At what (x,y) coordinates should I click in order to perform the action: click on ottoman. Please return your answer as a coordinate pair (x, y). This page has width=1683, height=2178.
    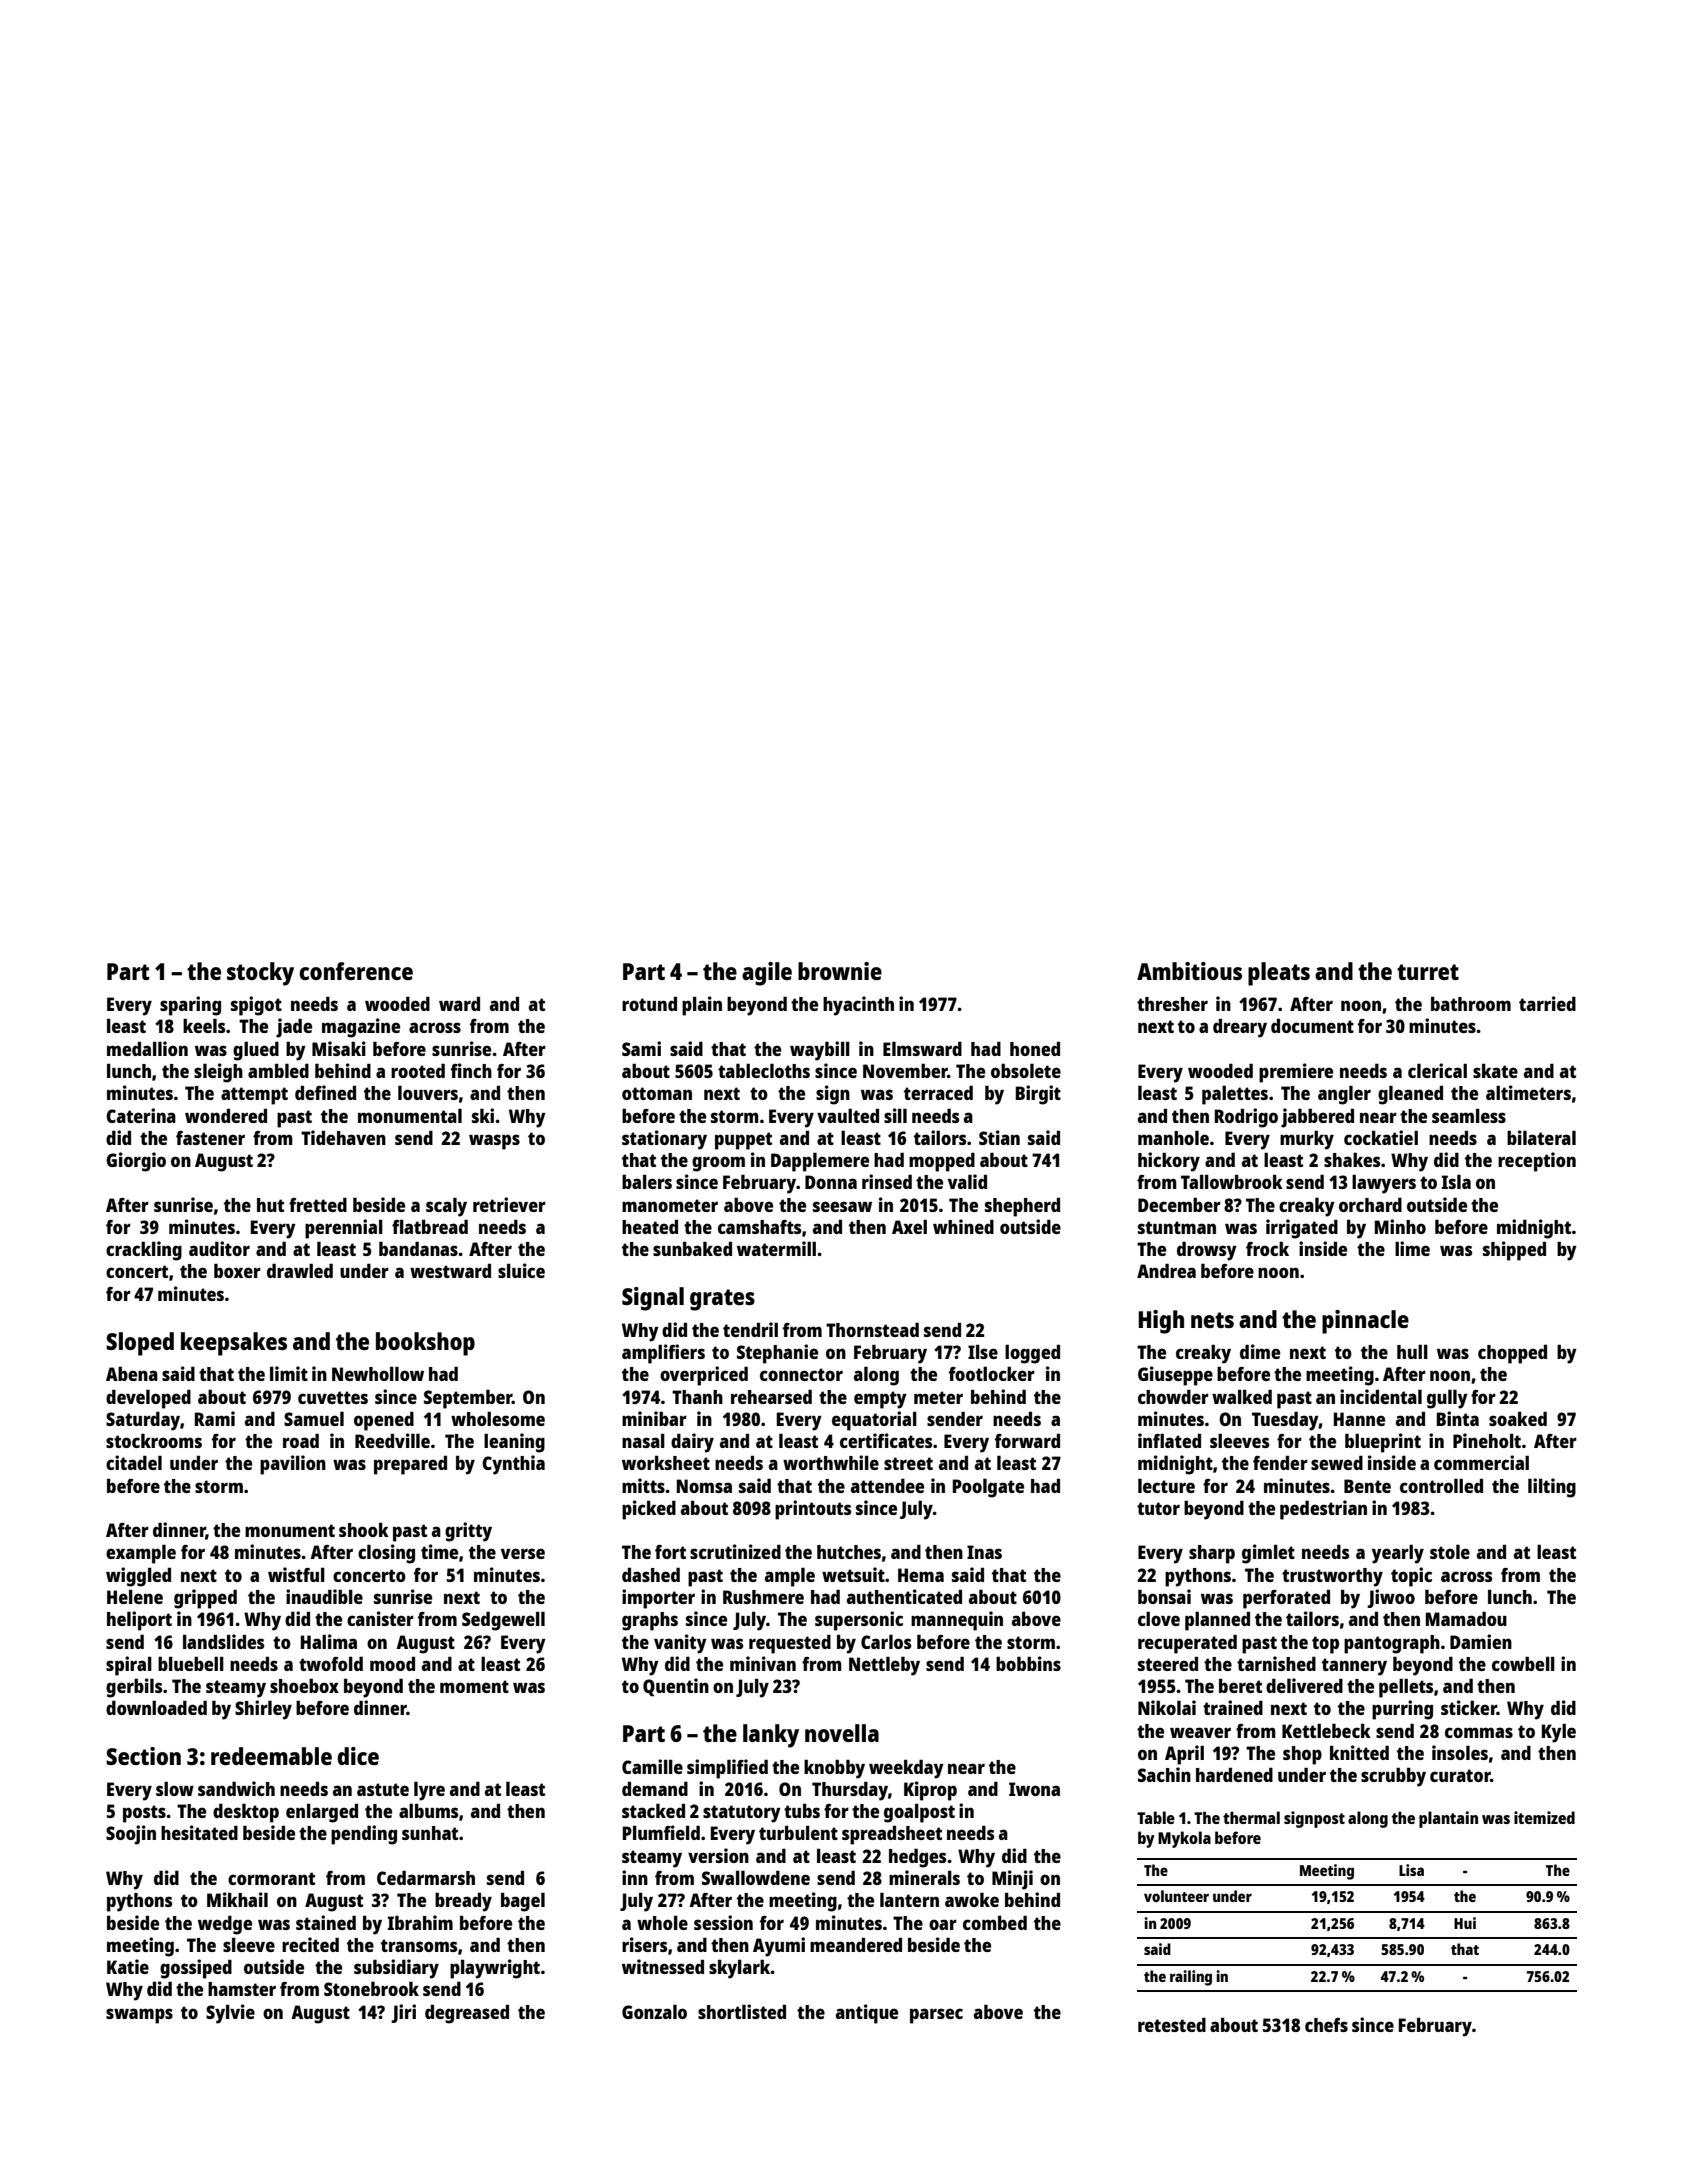
    Looking at the image, I should click on (657, 1093).
